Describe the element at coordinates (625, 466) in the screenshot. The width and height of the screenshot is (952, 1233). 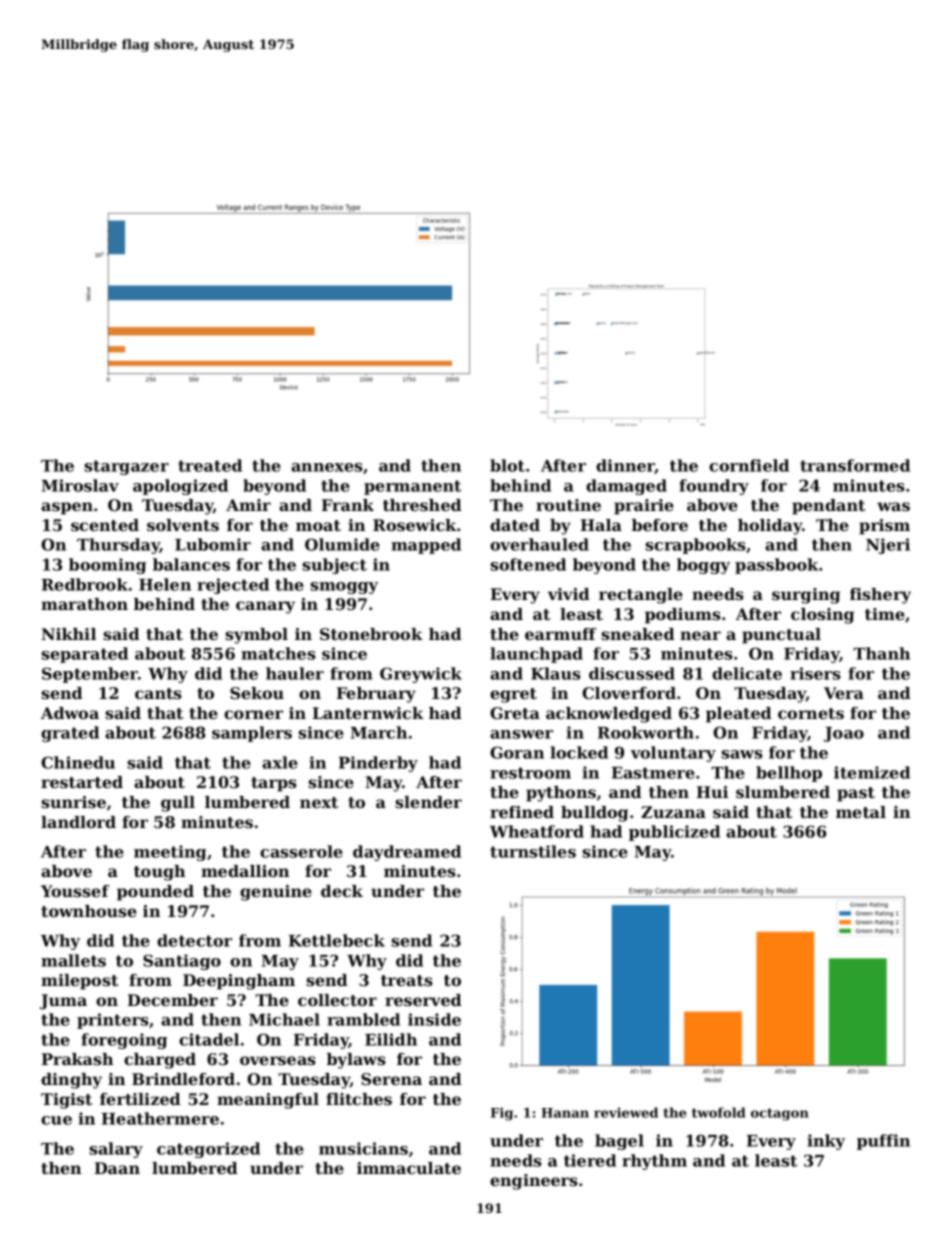
I see `dinner` at that location.
